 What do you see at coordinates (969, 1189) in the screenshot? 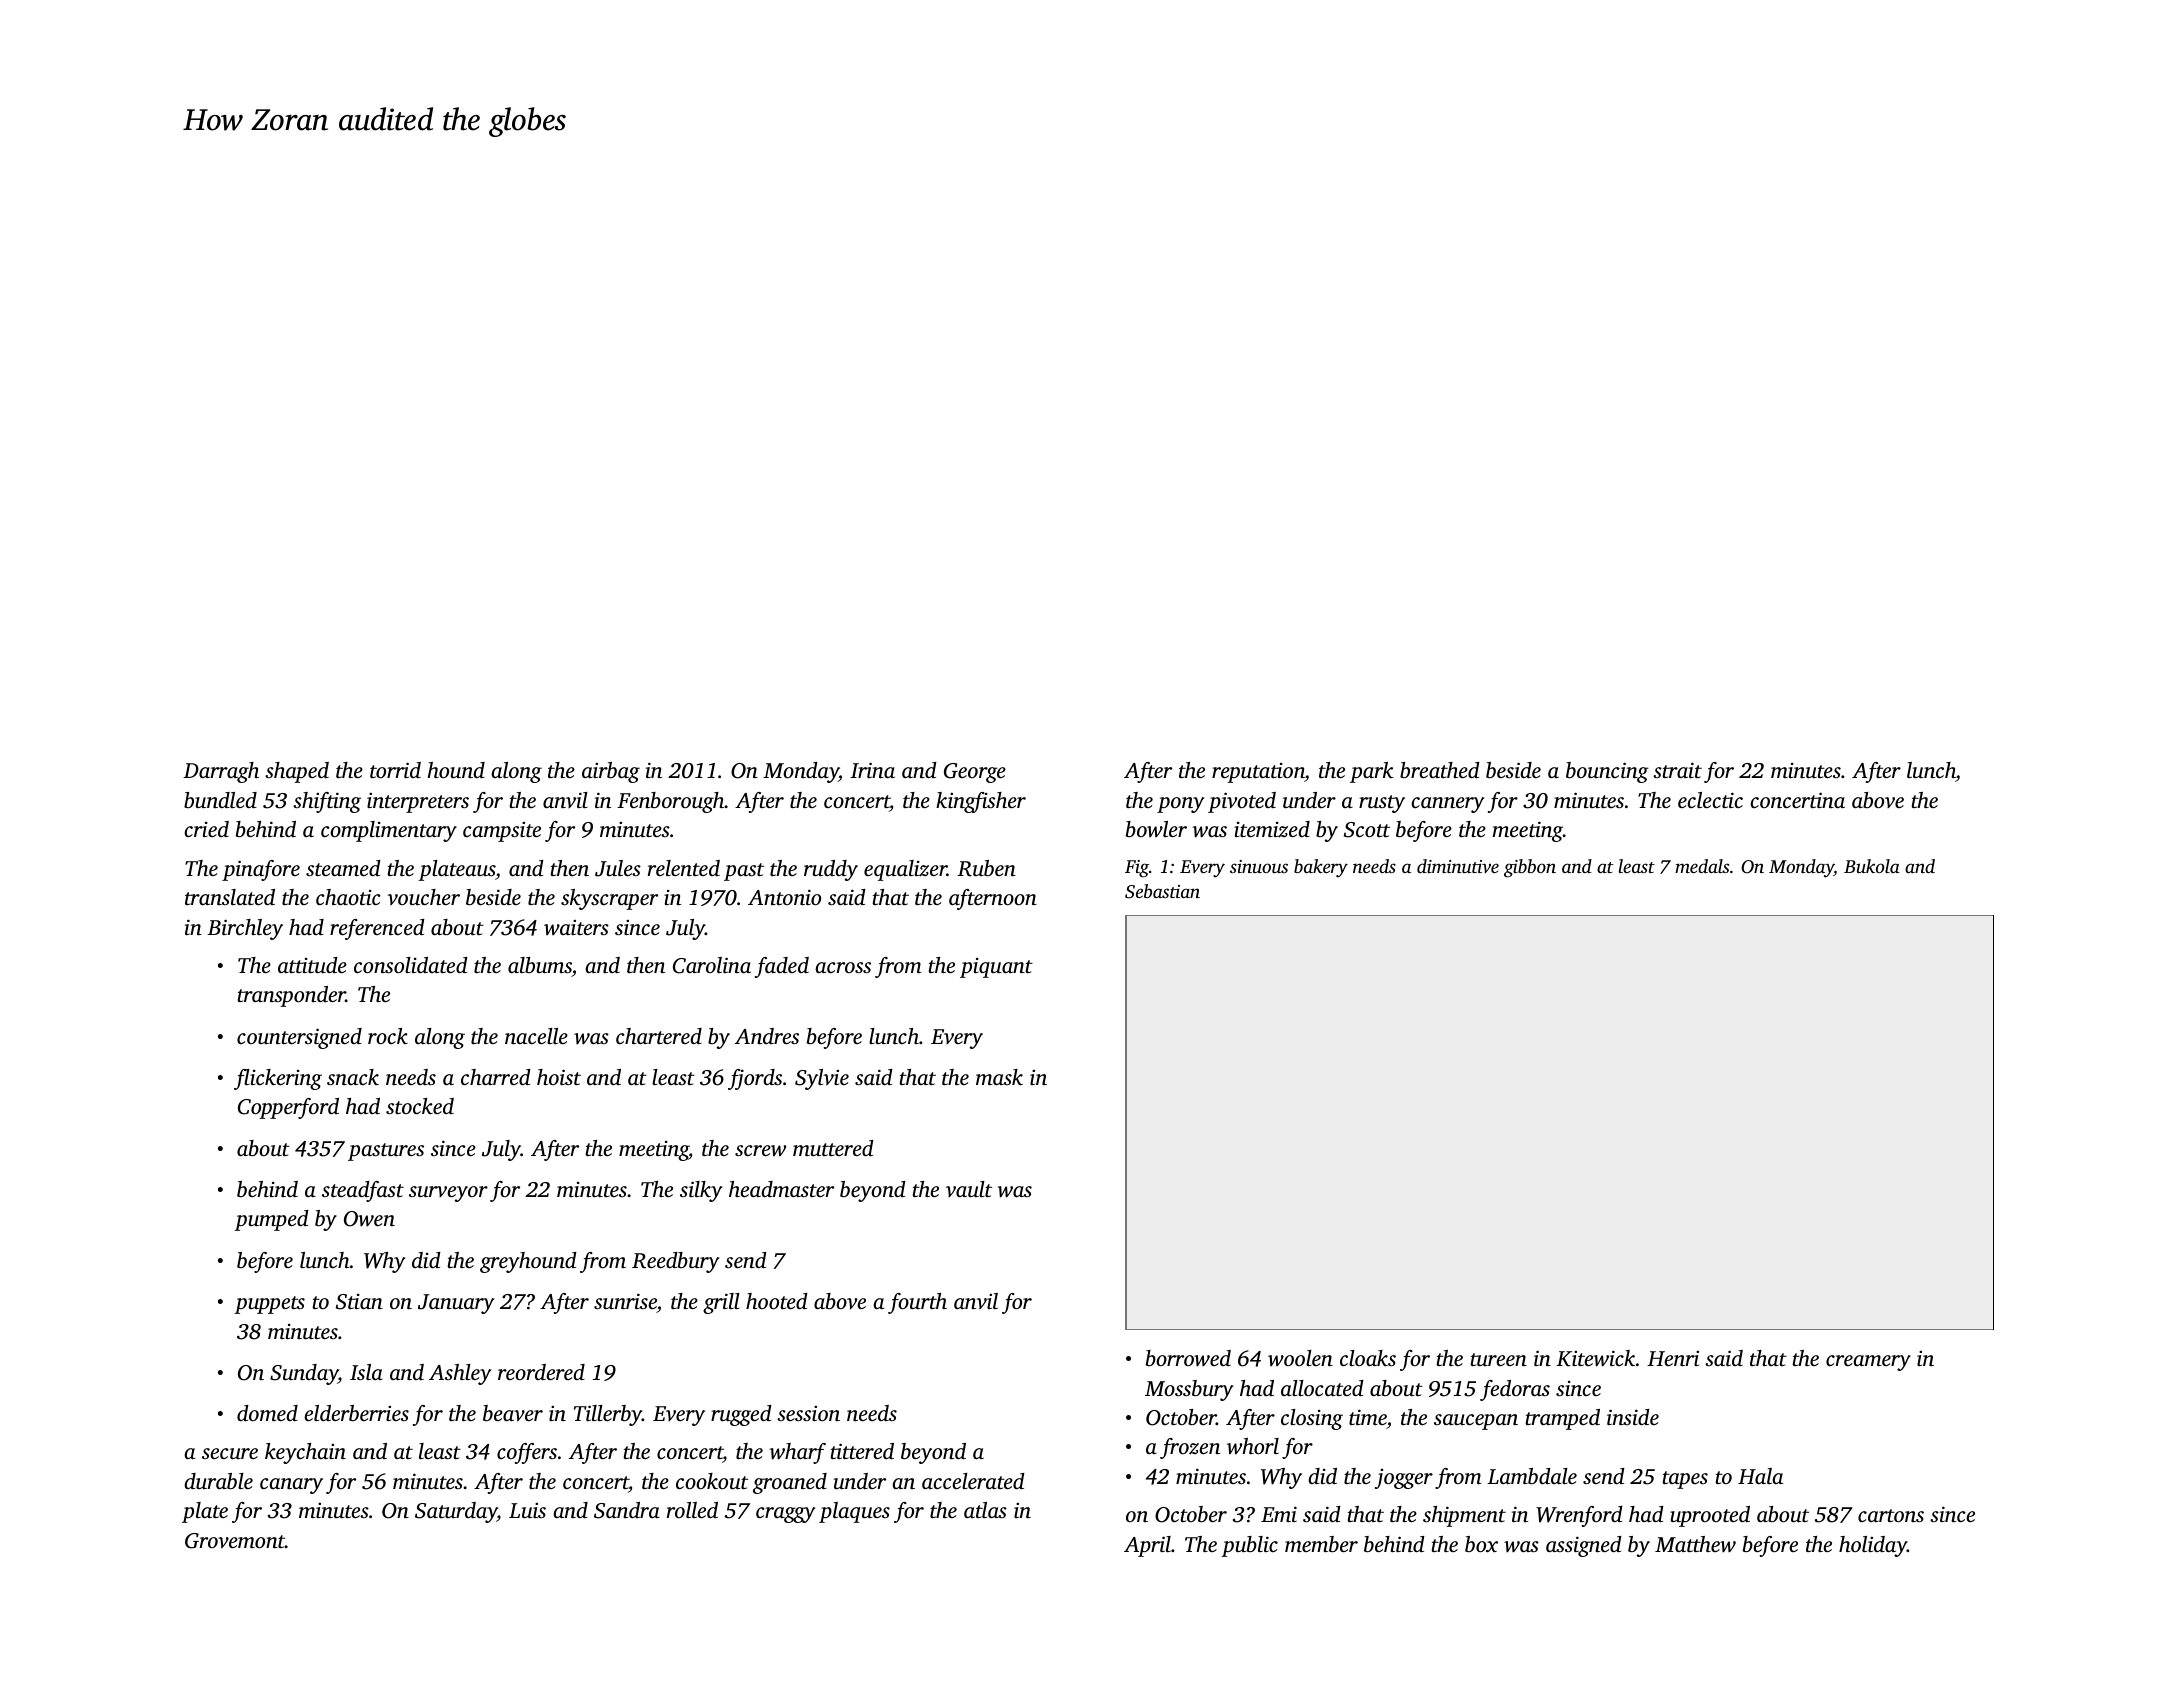
I see `vault` at bounding box center [969, 1189].
